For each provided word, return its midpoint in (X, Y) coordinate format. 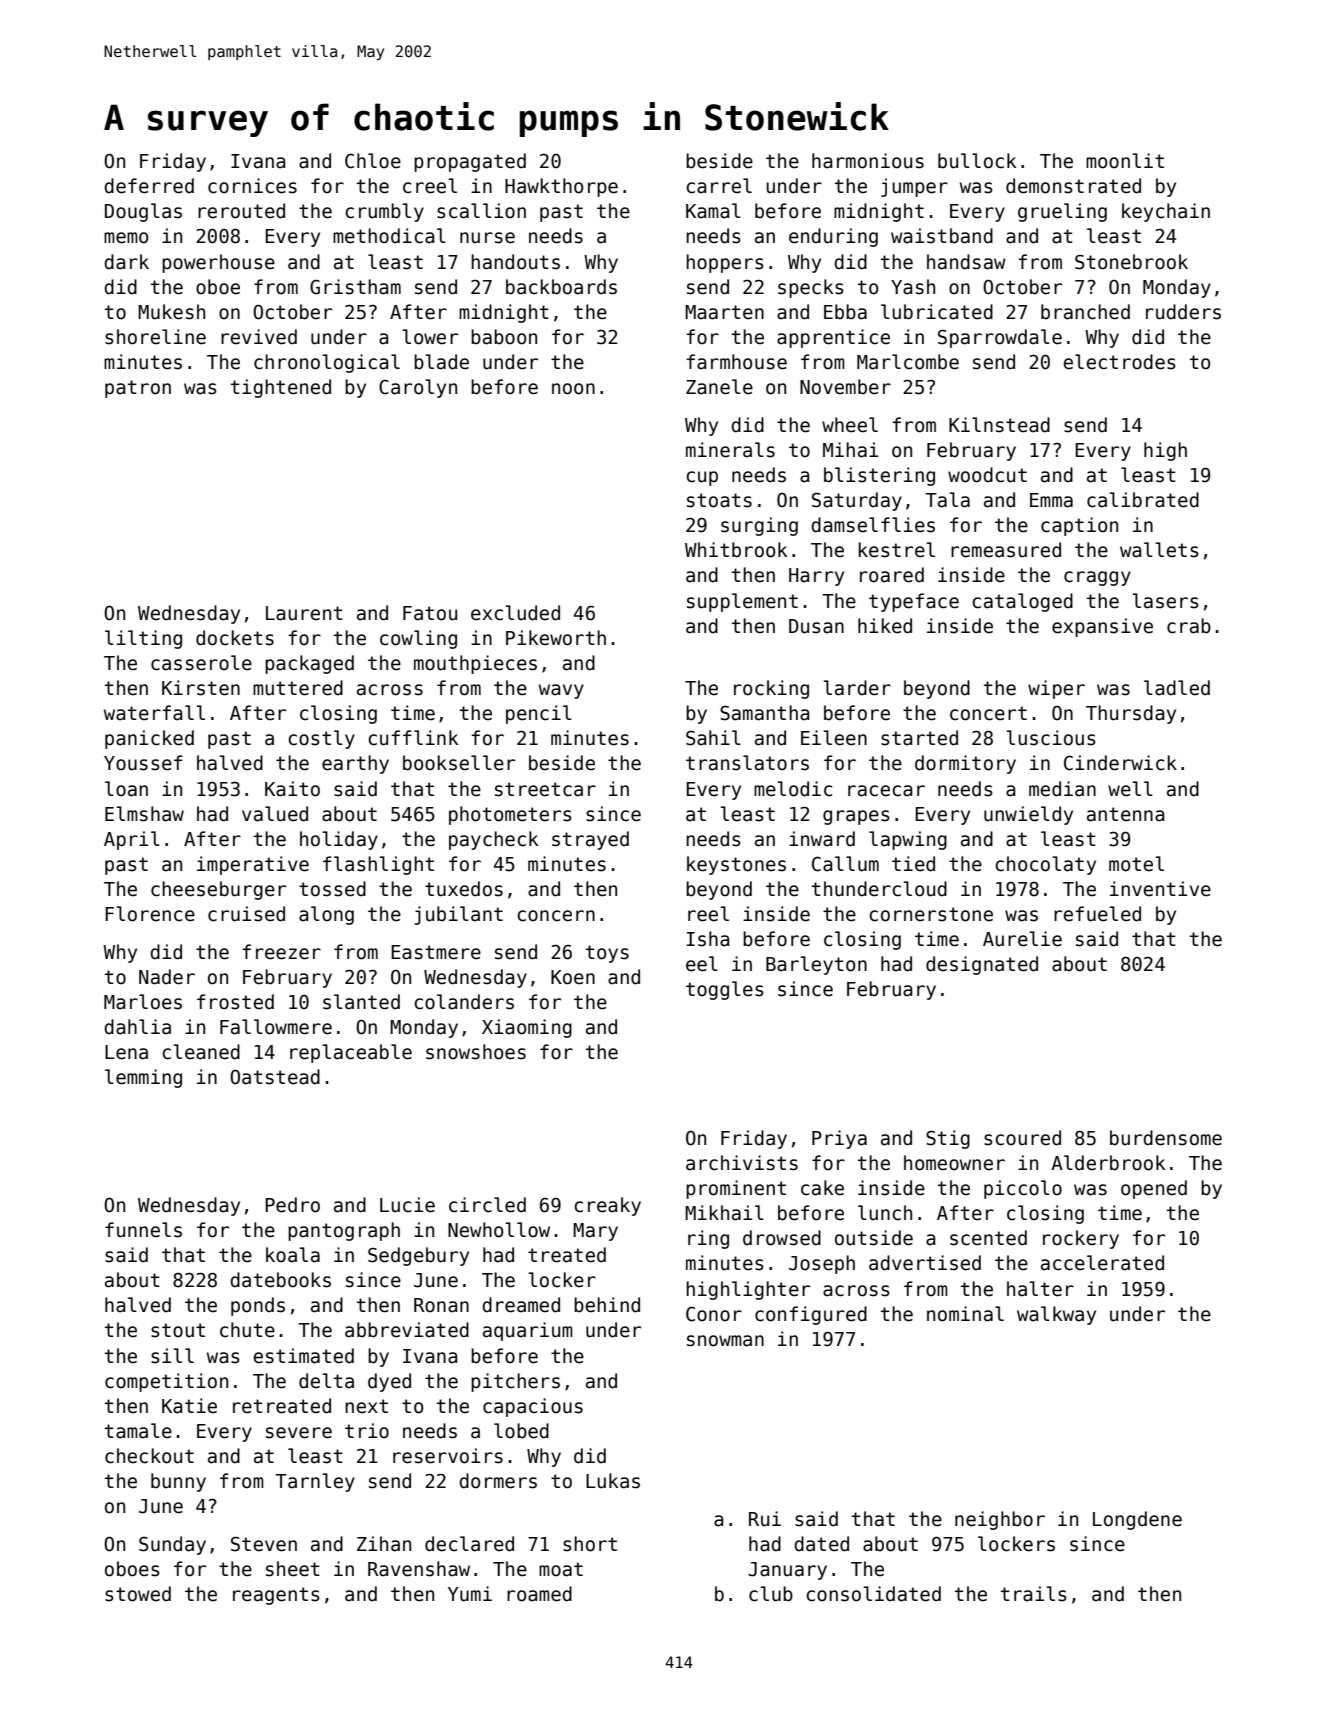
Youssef (143, 763)
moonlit (1125, 161)
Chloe (373, 161)
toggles (725, 990)
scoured (1022, 1138)
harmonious (868, 161)
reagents (276, 1596)
